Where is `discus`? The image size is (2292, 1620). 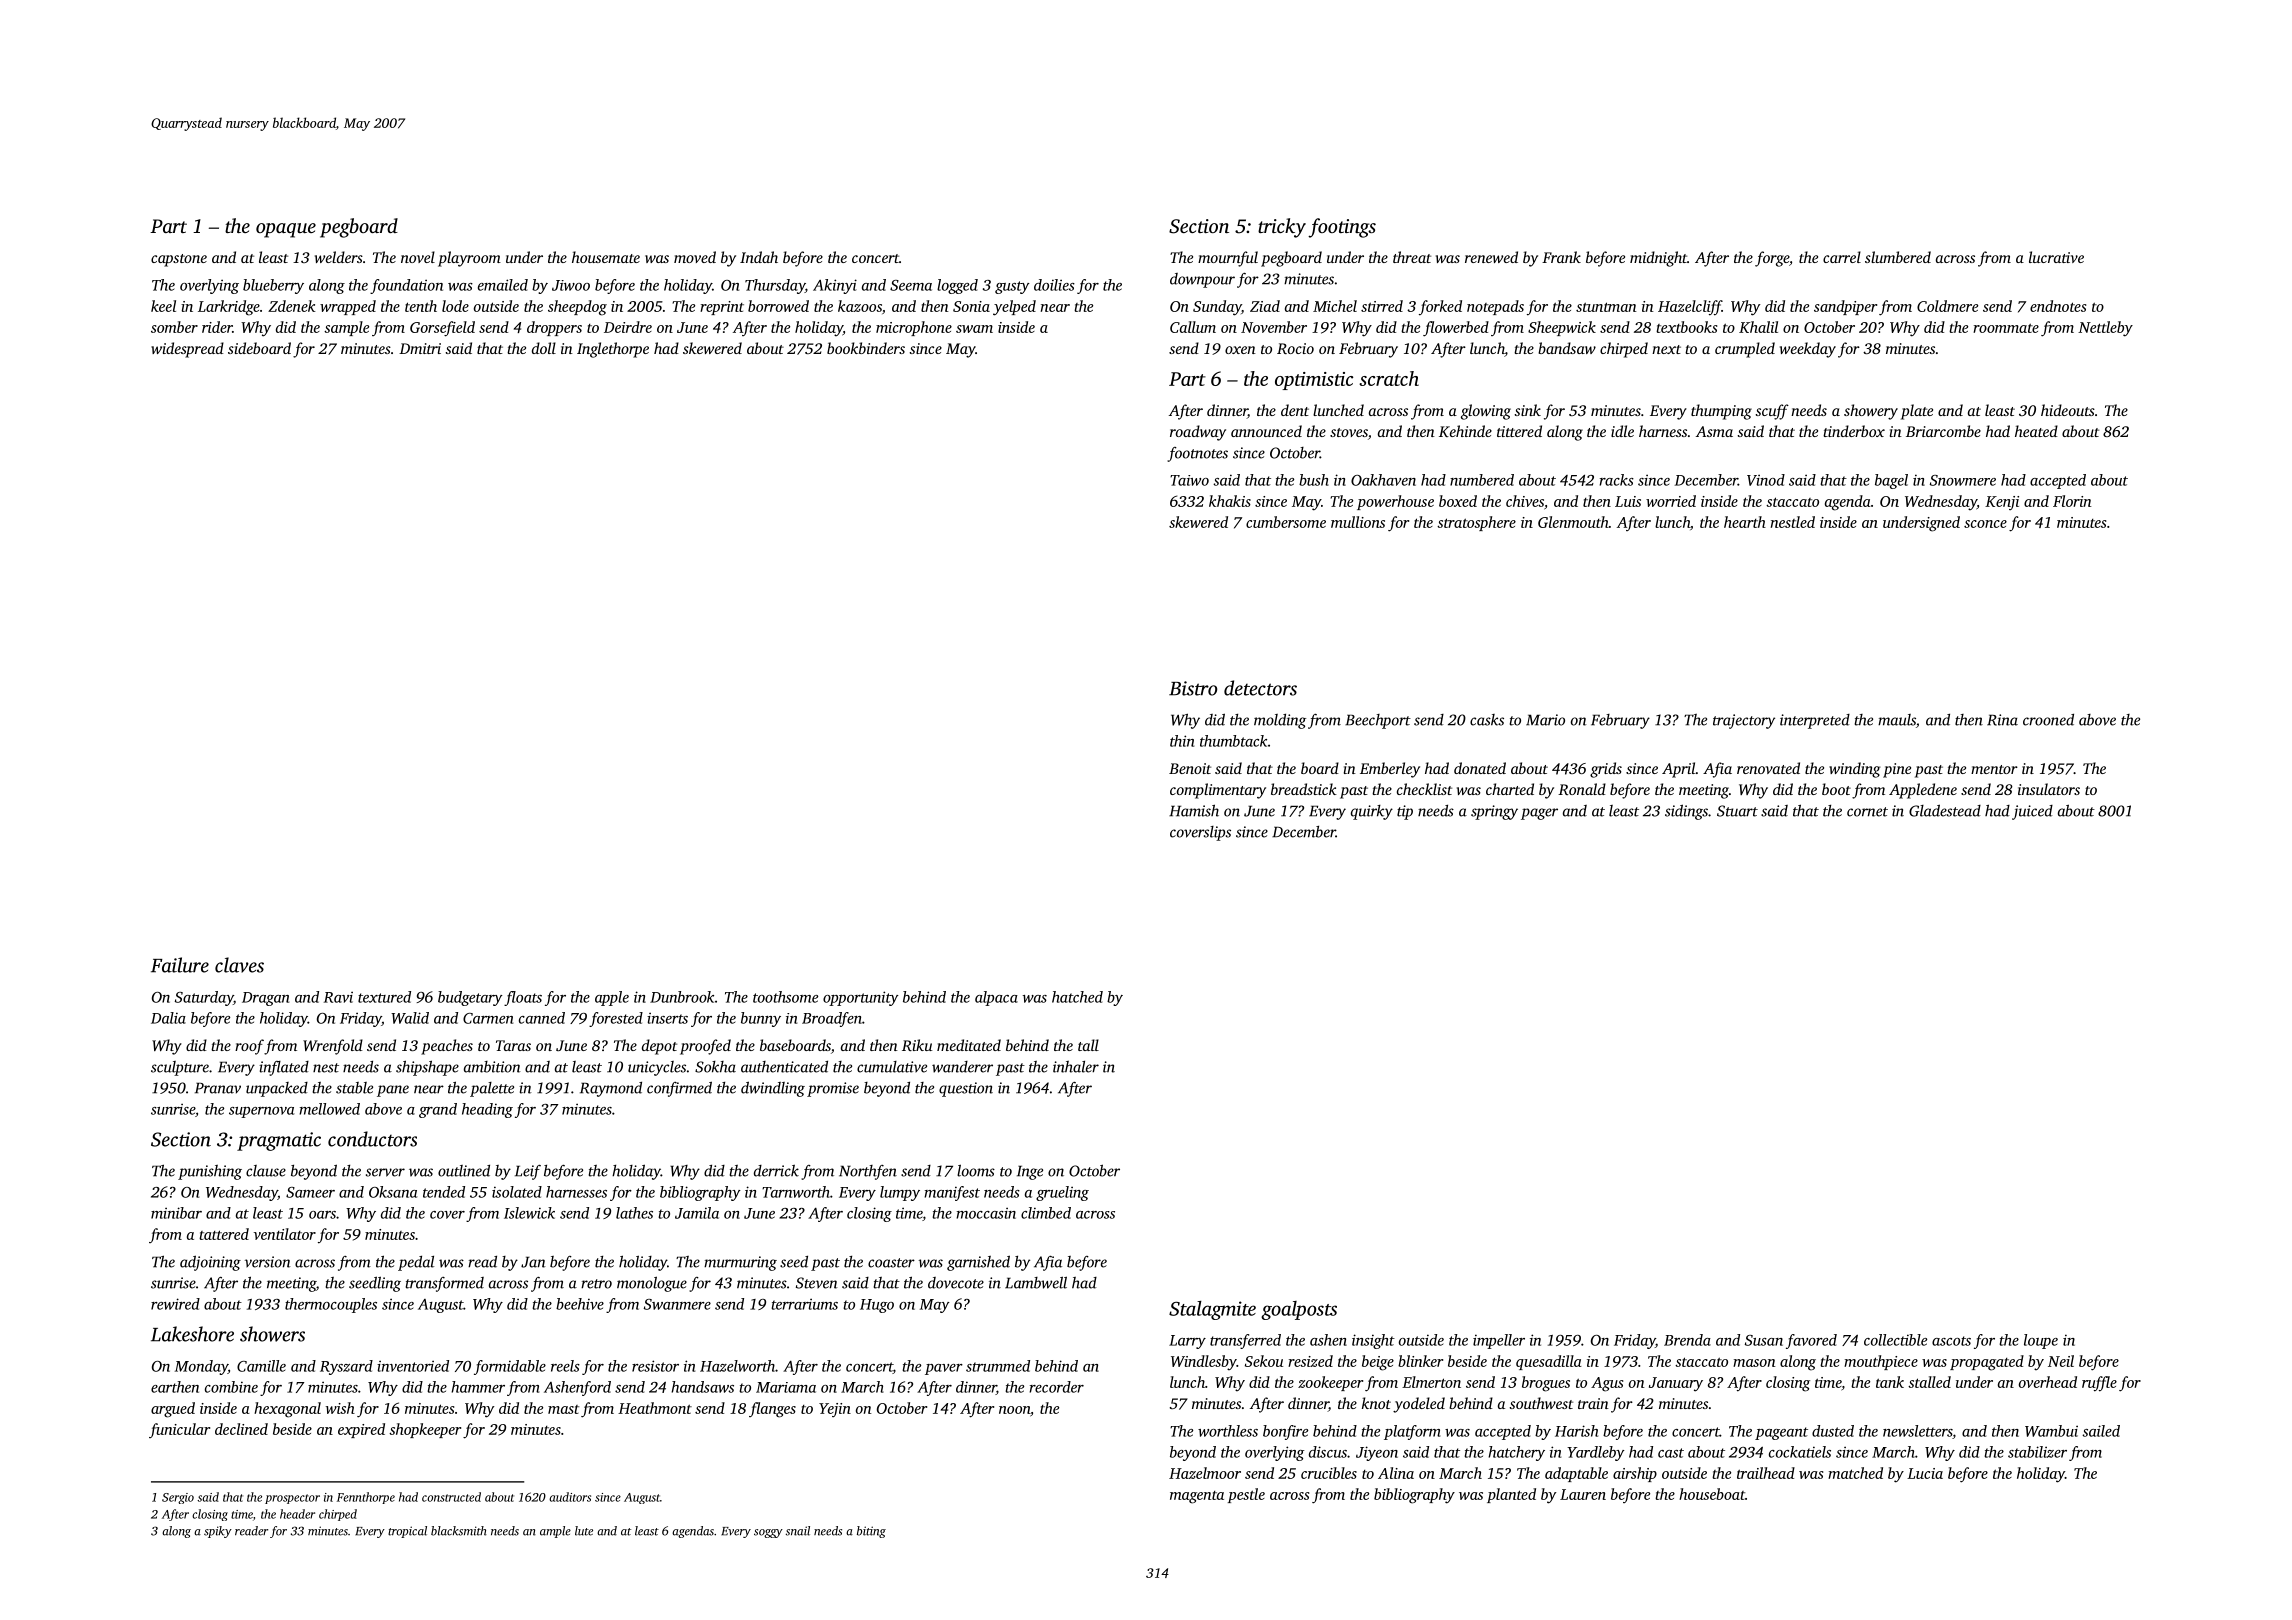 discus is located at coordinates (1328, 1452).
